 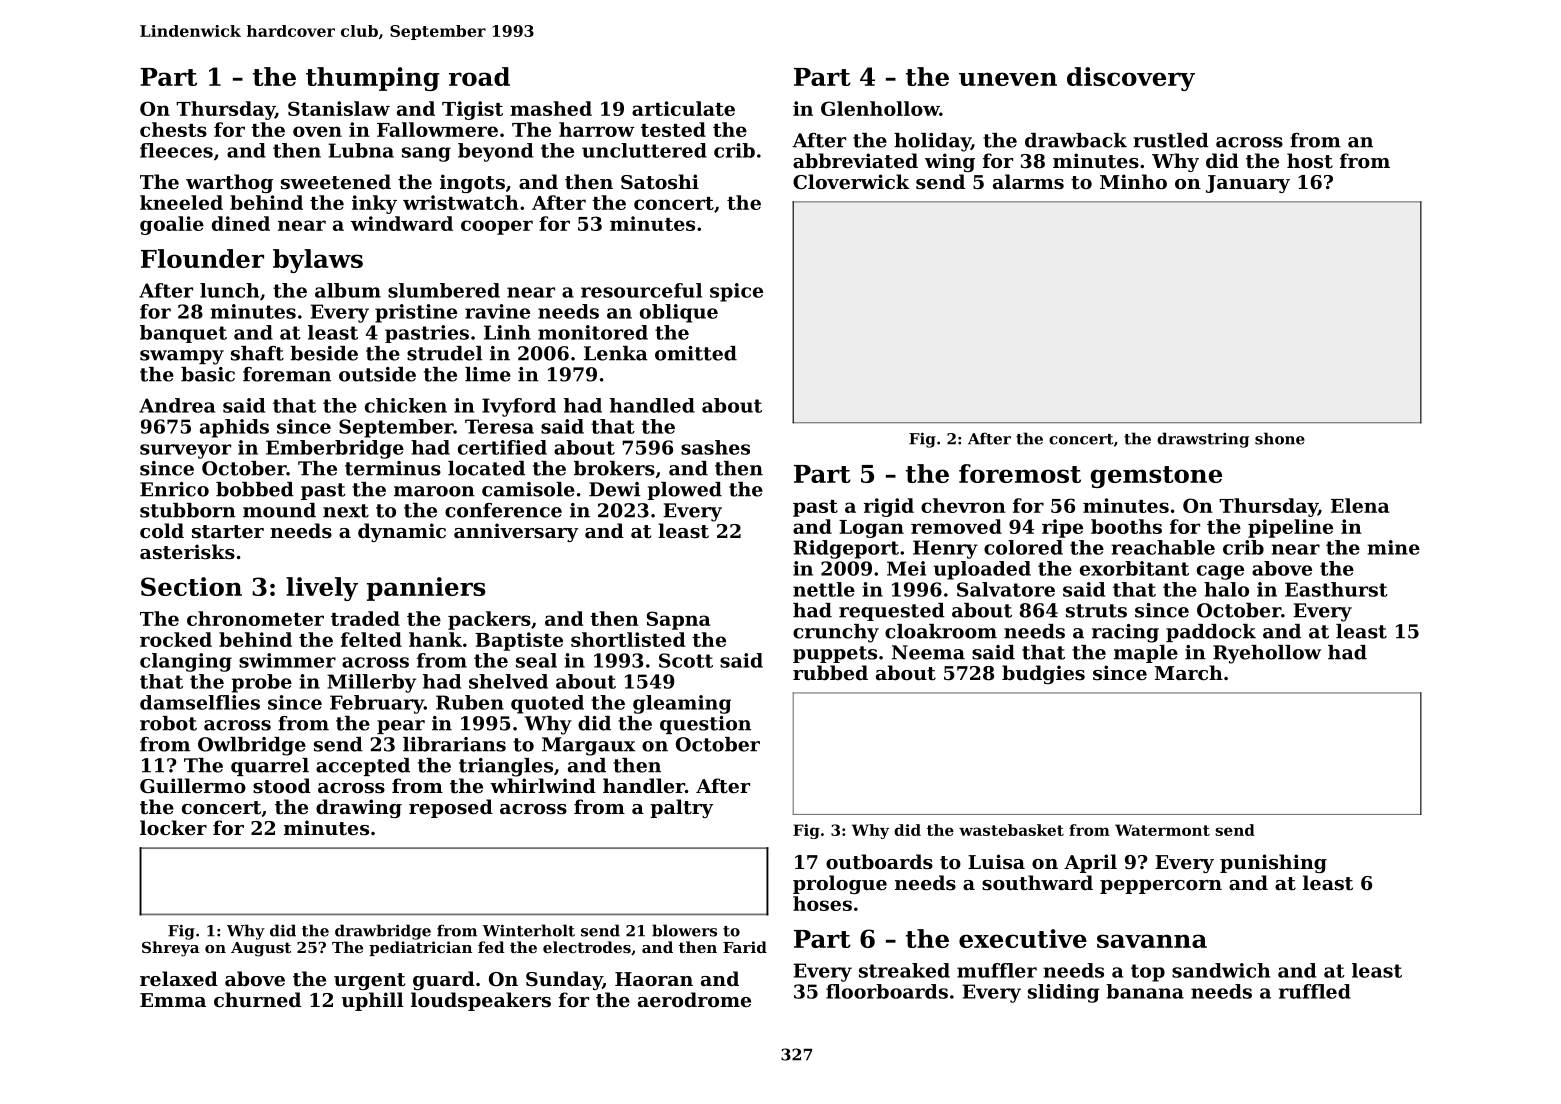 What do you see at coordinates (1131, 79) in the screenshot?
I see `discovery` at bounding box center [1131, 79].
